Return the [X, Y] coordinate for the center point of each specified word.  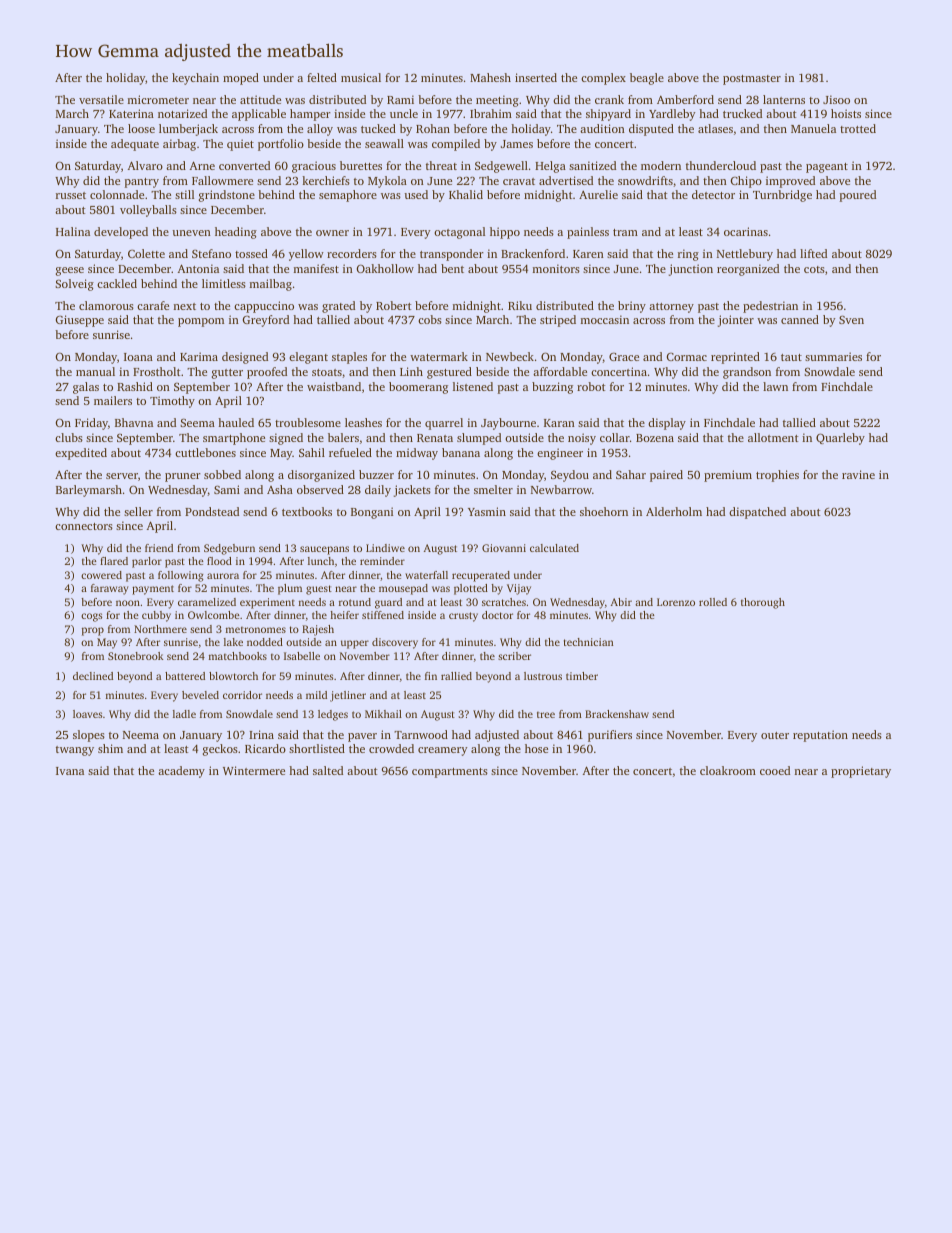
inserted [536, 77]
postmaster [752, 80]
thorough [763, 603]
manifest [316, 268]
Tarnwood [421, 734]
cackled [117, 283]
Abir [621, 602]
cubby [156, 616]
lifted [813, 253]
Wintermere [254, 770]
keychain [195, 79]
